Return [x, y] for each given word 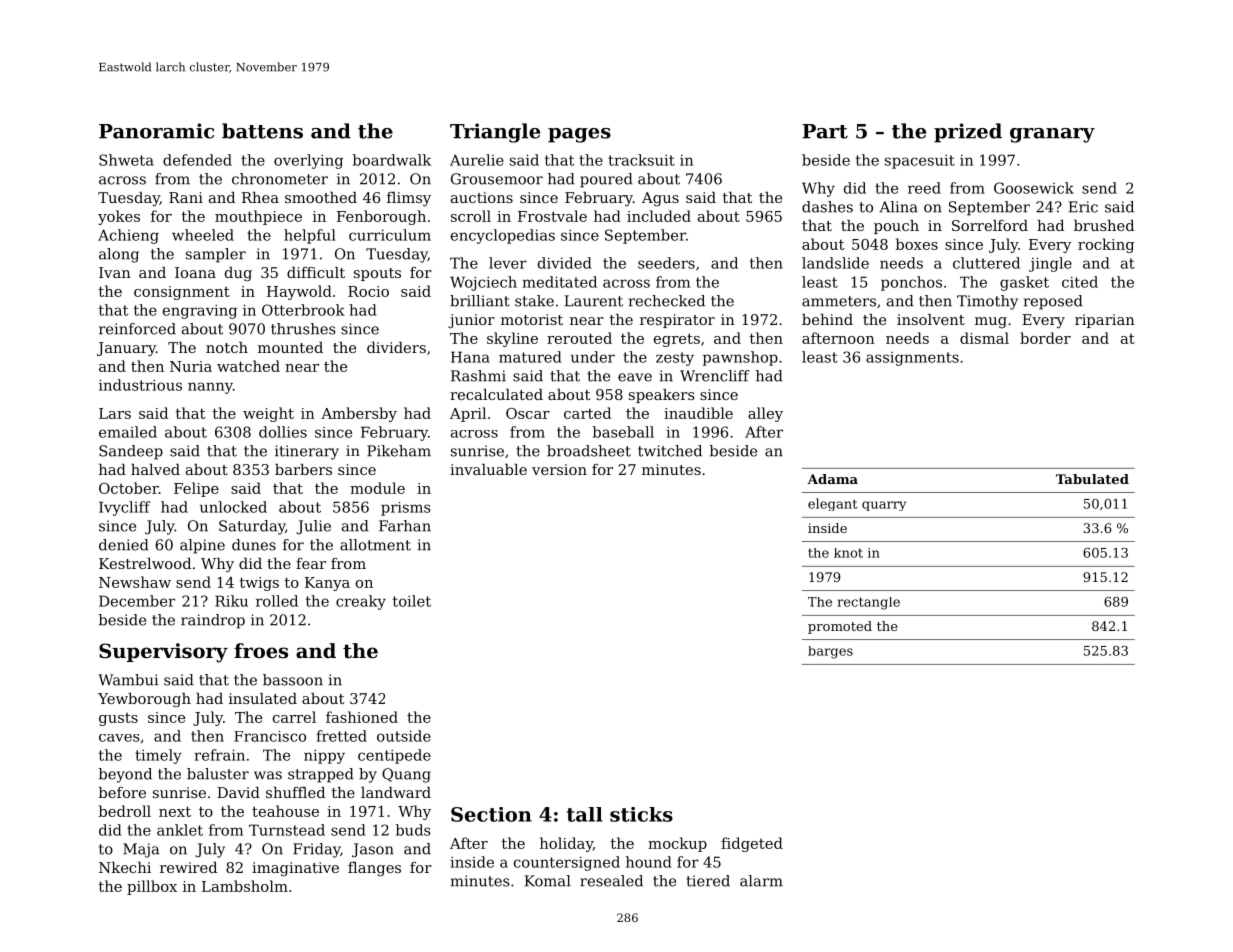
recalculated [496, 394]
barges [830, 652]
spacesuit [920, 162]
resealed [611, 881]
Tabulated [1092, 479]
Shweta [126, 160]
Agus [660, 199]
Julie [314, 527]
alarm [761, 881]
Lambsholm [245, 886]
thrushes [303, 329]
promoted [840, 627]
